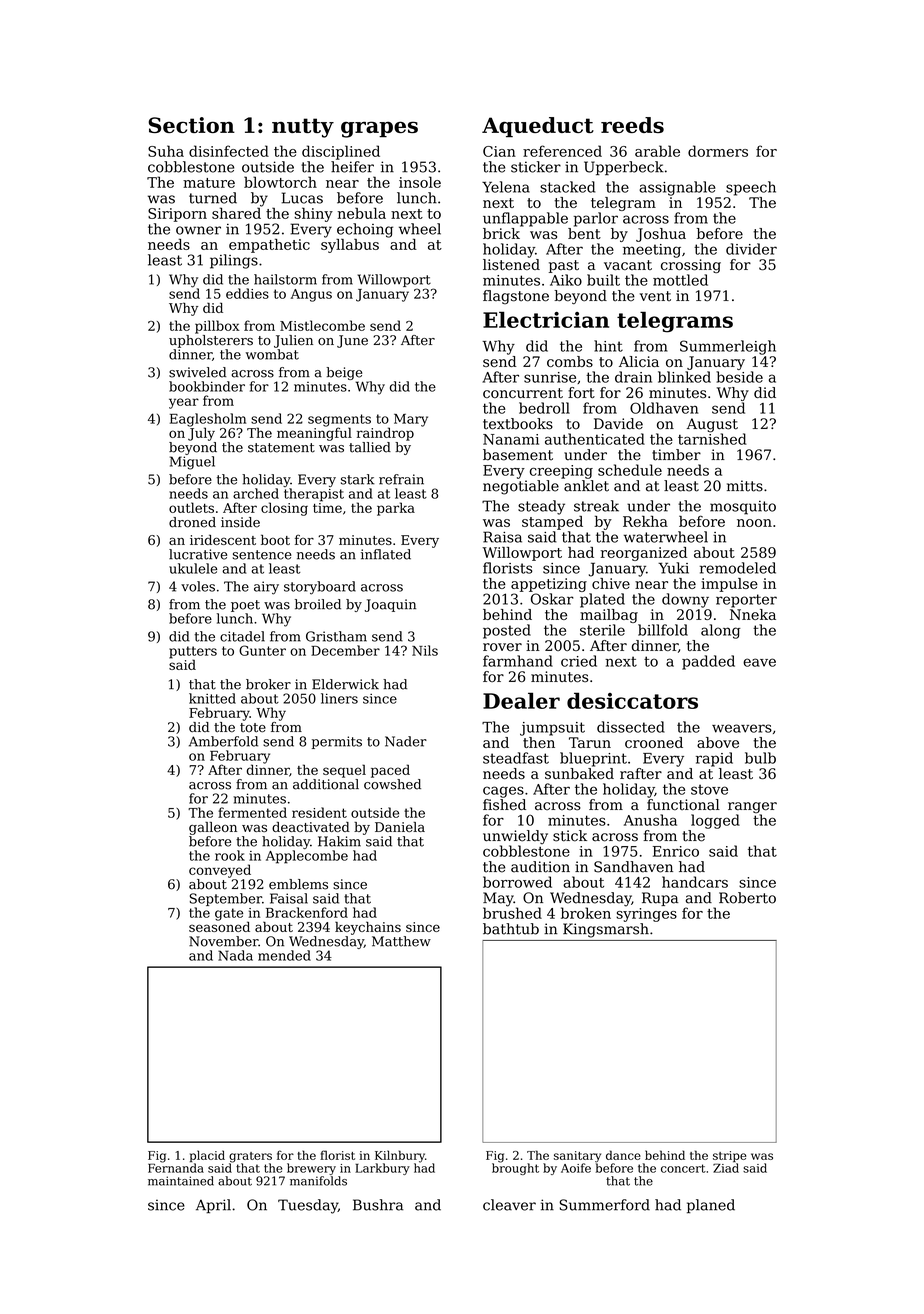 The width and height of the image is (924, 1314). Describe the element at coordinates (192, 463) in the image. I see `Miguel` at that location.
